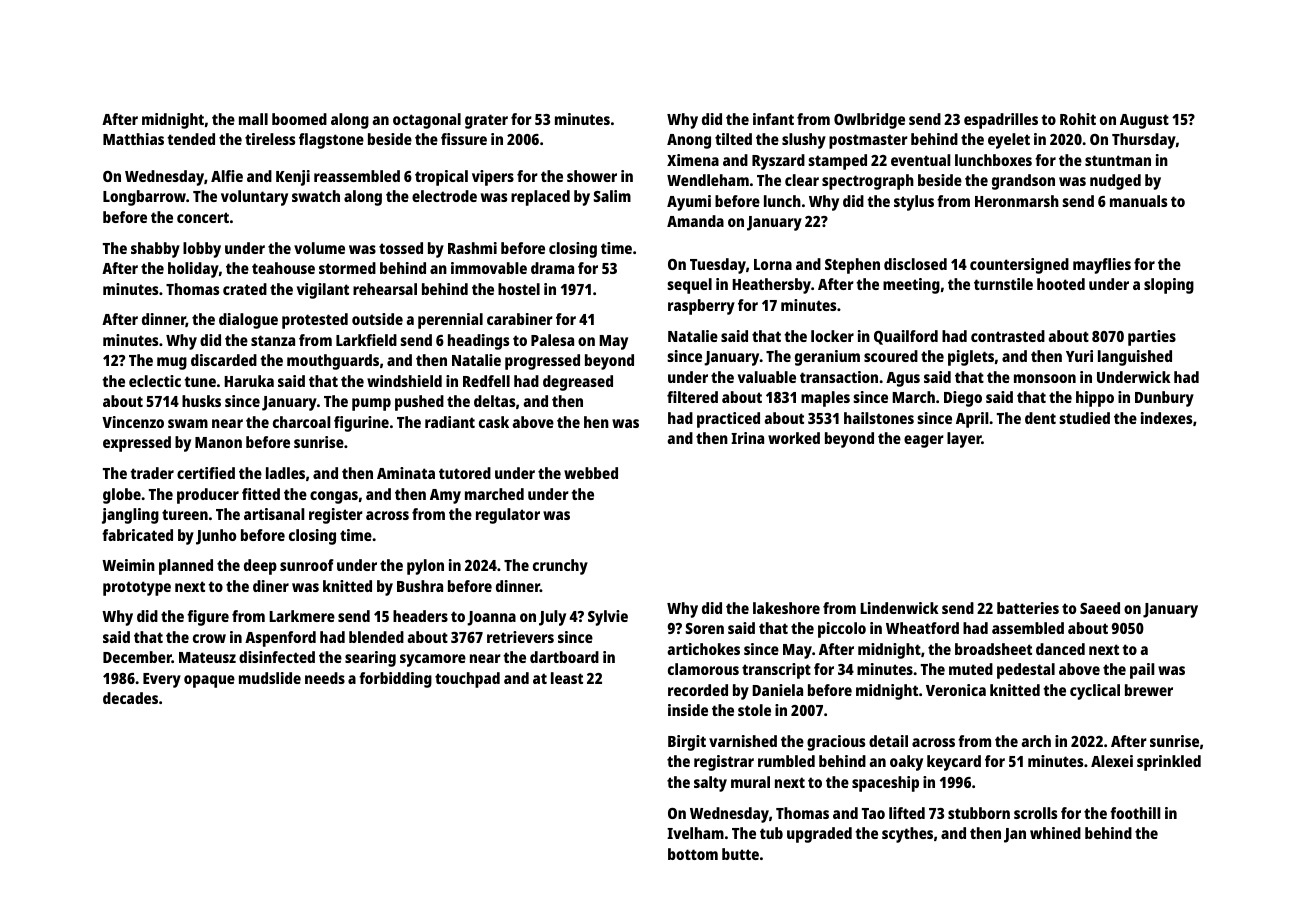 The width and height of the screenshot is (1308, 924). Describe the element at coordinates (1138, 201) in the screenshot. I see `manuals` at that location.
